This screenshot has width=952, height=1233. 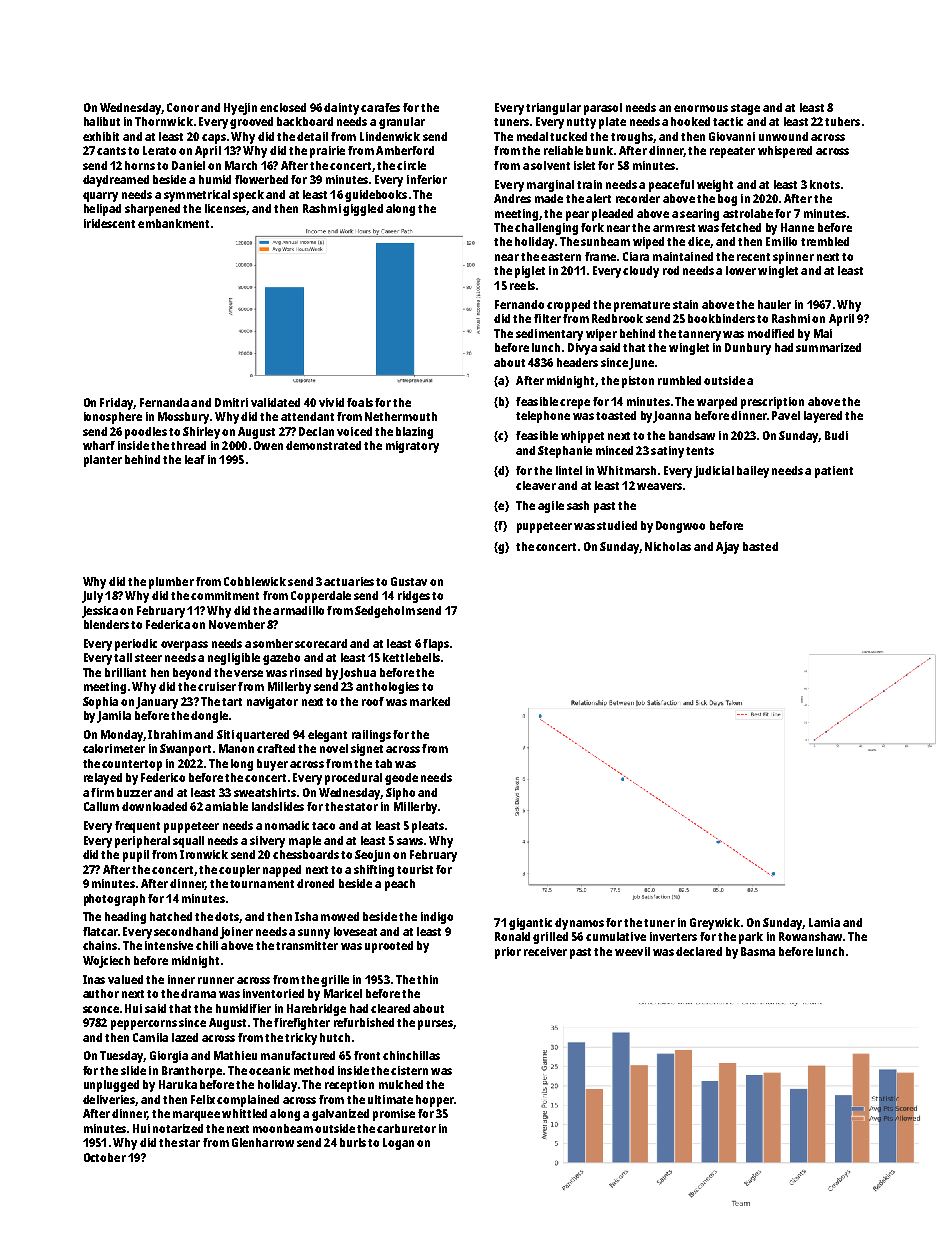 What do you see at coordinates (269, 1070) in the screenshot?
I see `oceanic` at bounding box center [269, 1070].
